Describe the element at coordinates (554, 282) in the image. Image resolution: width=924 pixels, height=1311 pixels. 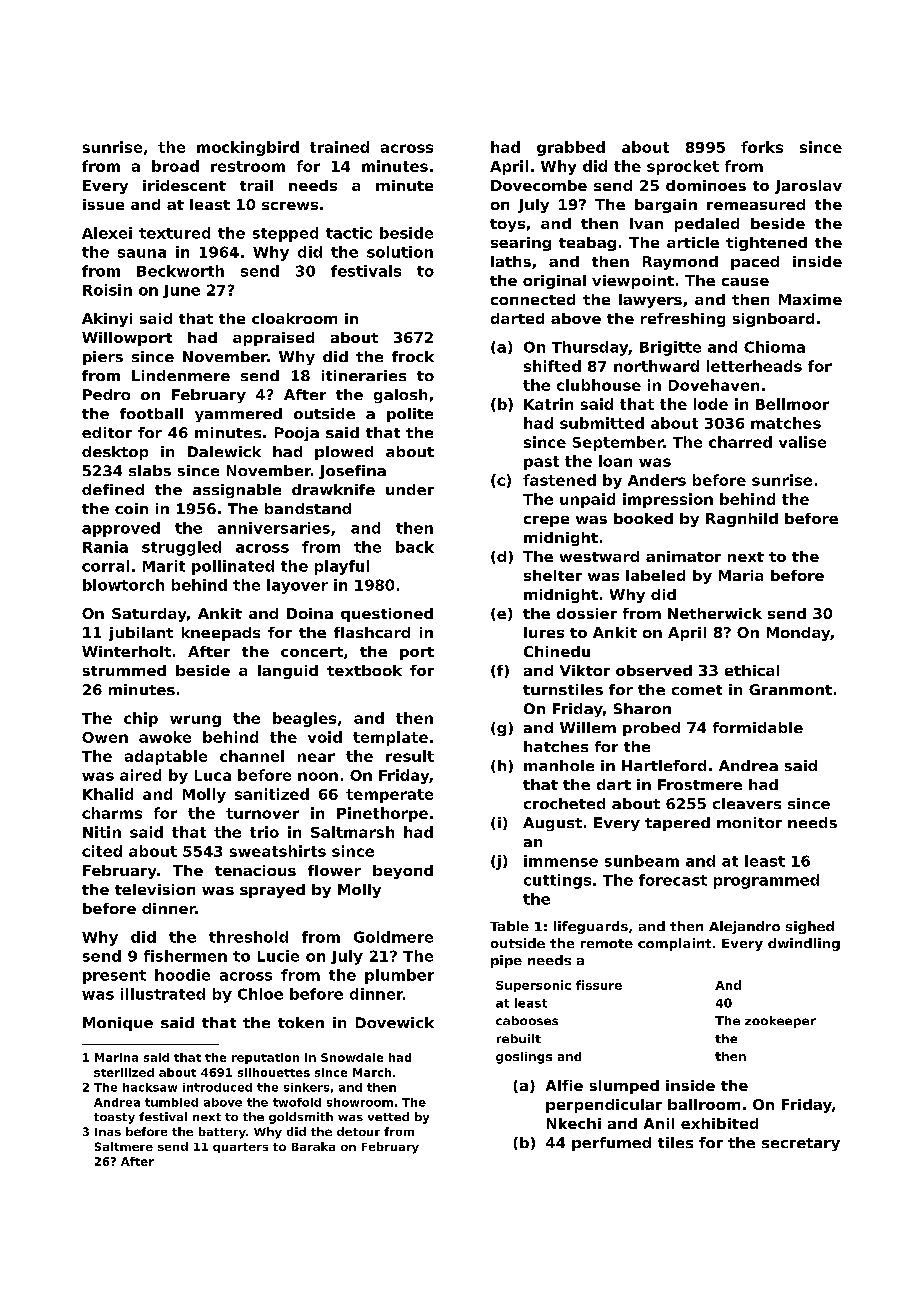
I see `original` at that location.
